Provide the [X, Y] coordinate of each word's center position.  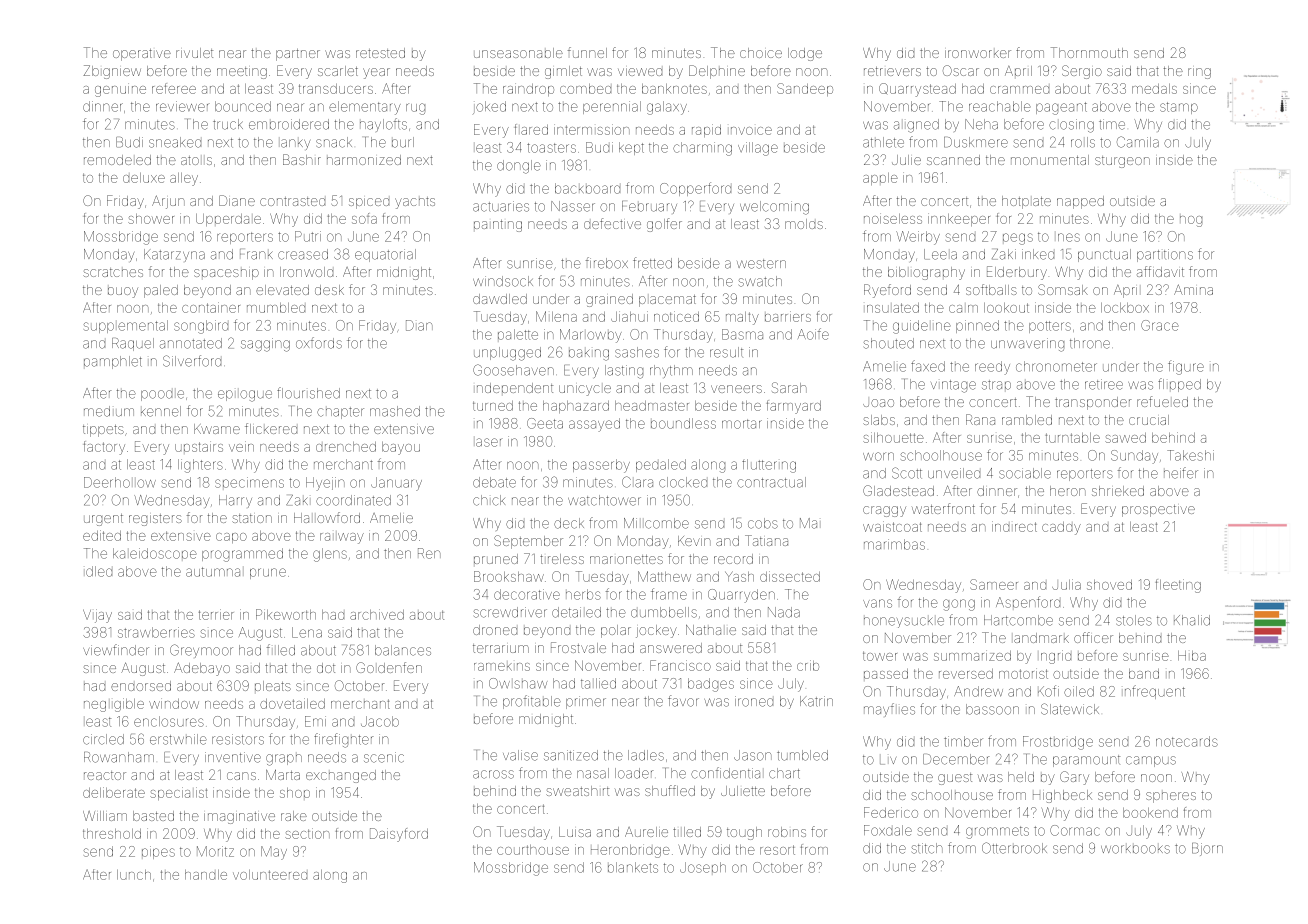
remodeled [117, 160]
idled [99, 571]
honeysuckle [904, 622]
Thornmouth [1089, 52]
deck [569, 523]
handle [206, 875]
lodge [805, 54]
